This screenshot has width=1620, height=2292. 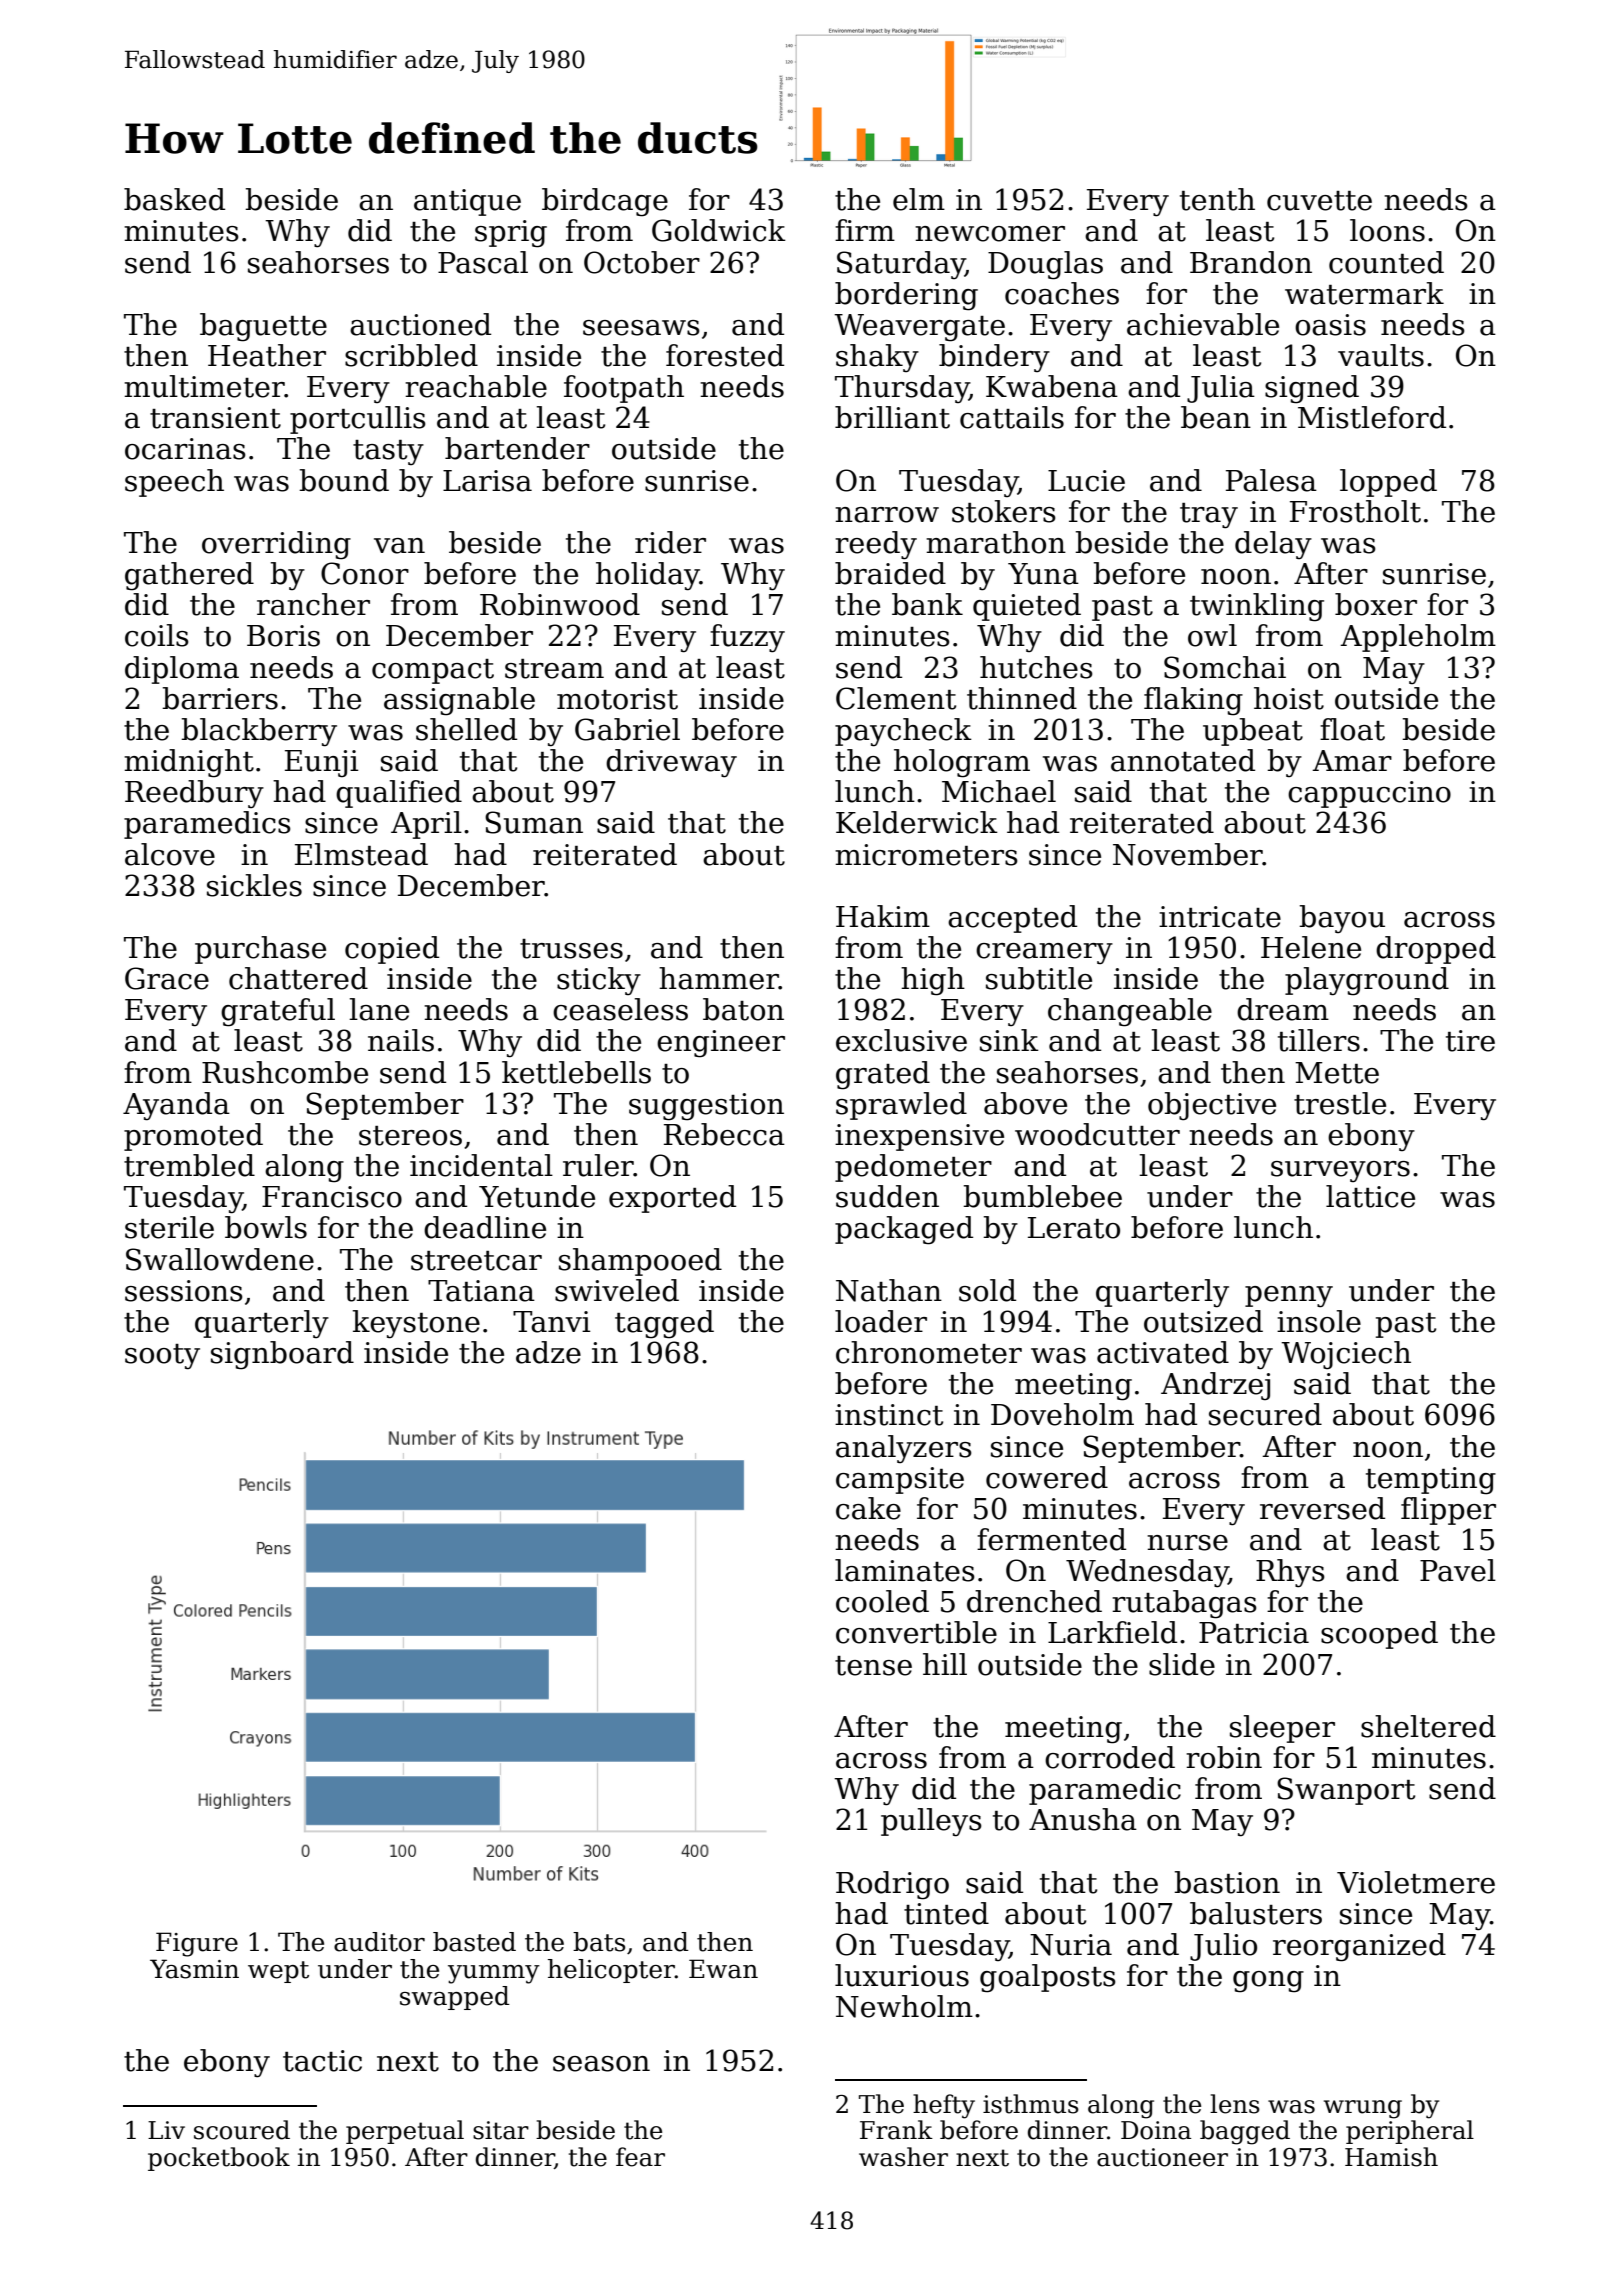 I want to click on sold, so click(x=987, y=1290).
